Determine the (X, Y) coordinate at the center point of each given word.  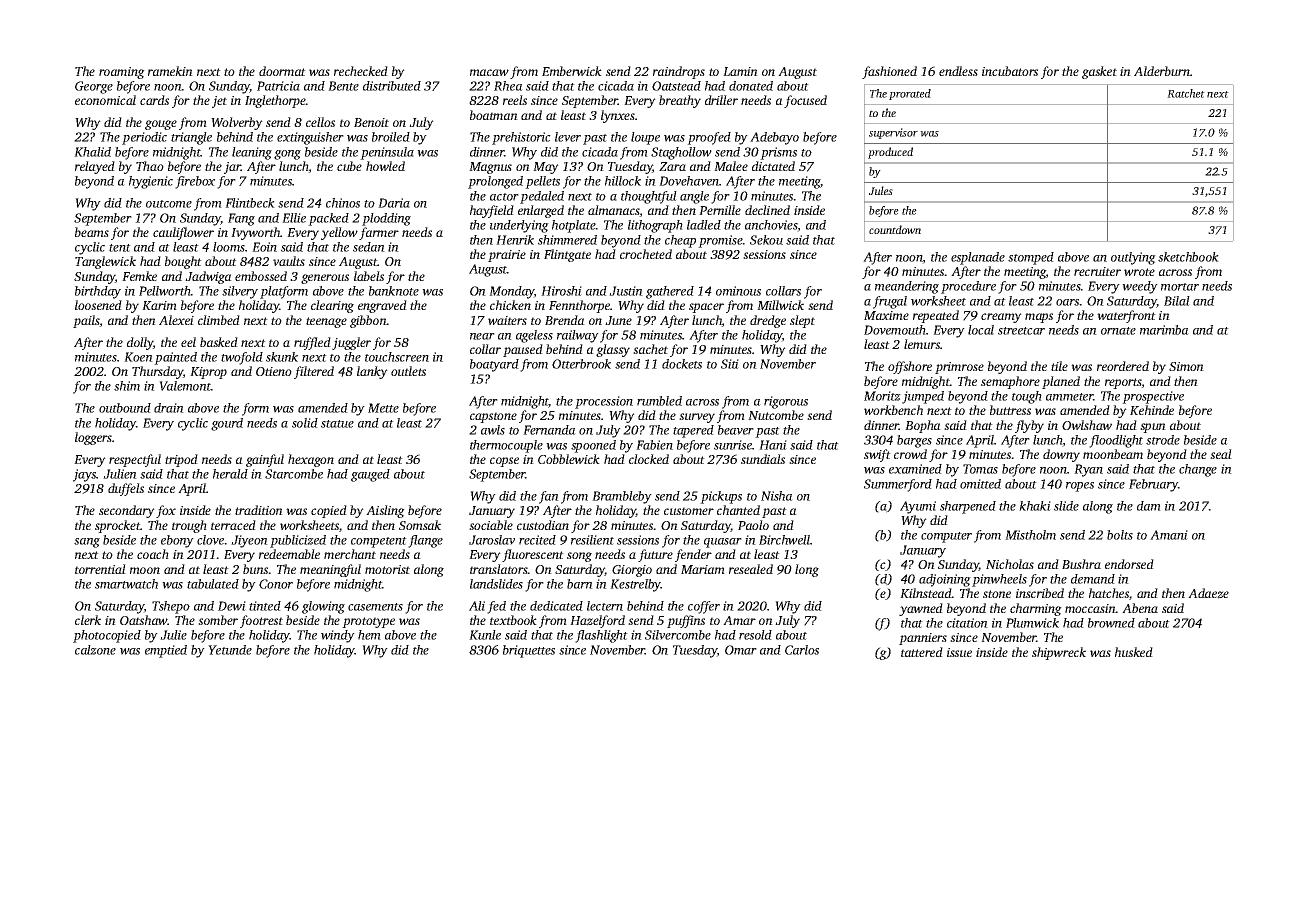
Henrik (515, 240)
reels (515, 100)
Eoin (264, 247)
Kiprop (208, 373)
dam (1149, 506)
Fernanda (549, 430)
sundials (763, 459)
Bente (343, 86)
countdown (895, 229)
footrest (261, 621)
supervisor (893, 133)
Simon (1186, 366)
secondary (127, 511)
